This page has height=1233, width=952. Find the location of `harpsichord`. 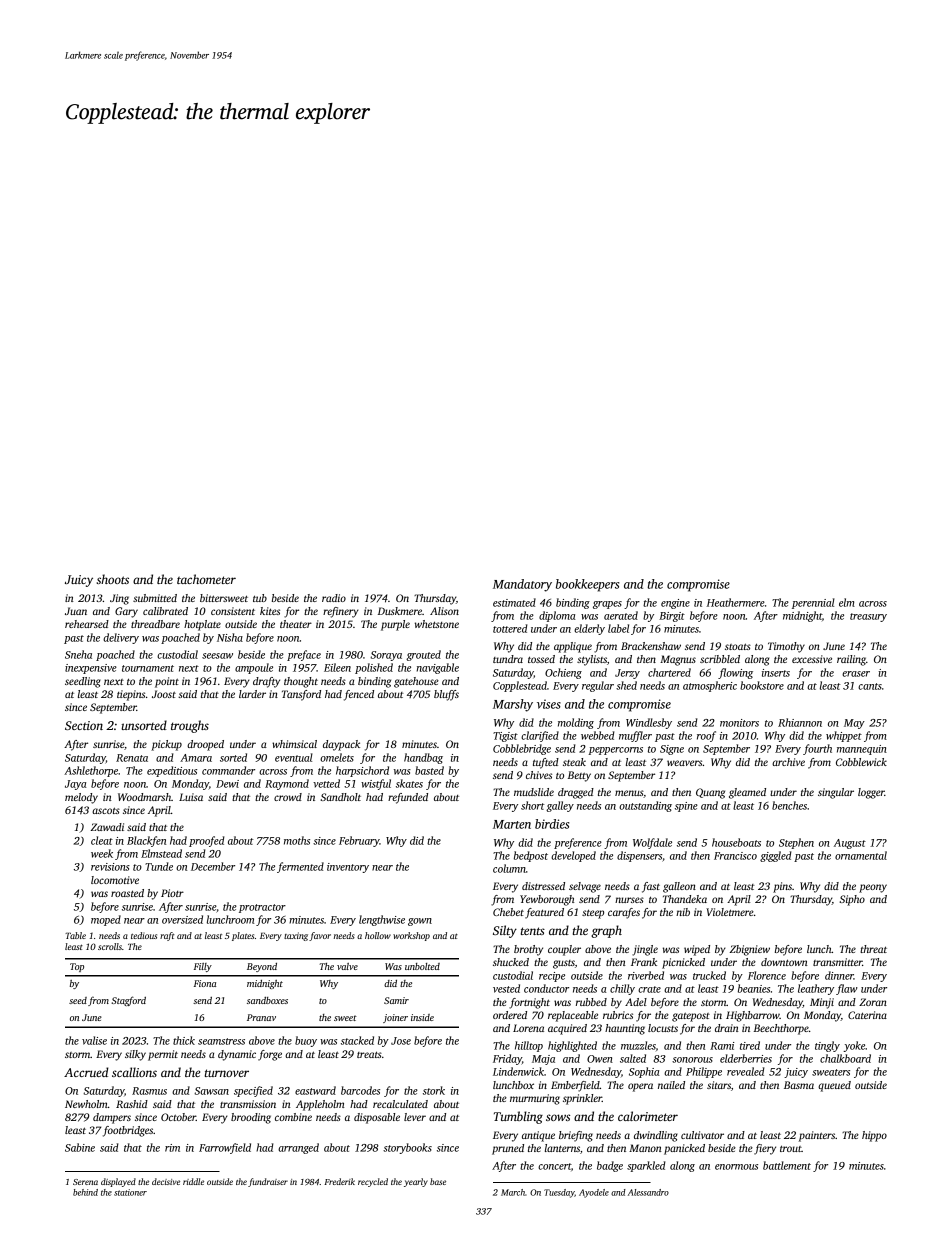

harpsichord is located at coordinates (362, 771).
